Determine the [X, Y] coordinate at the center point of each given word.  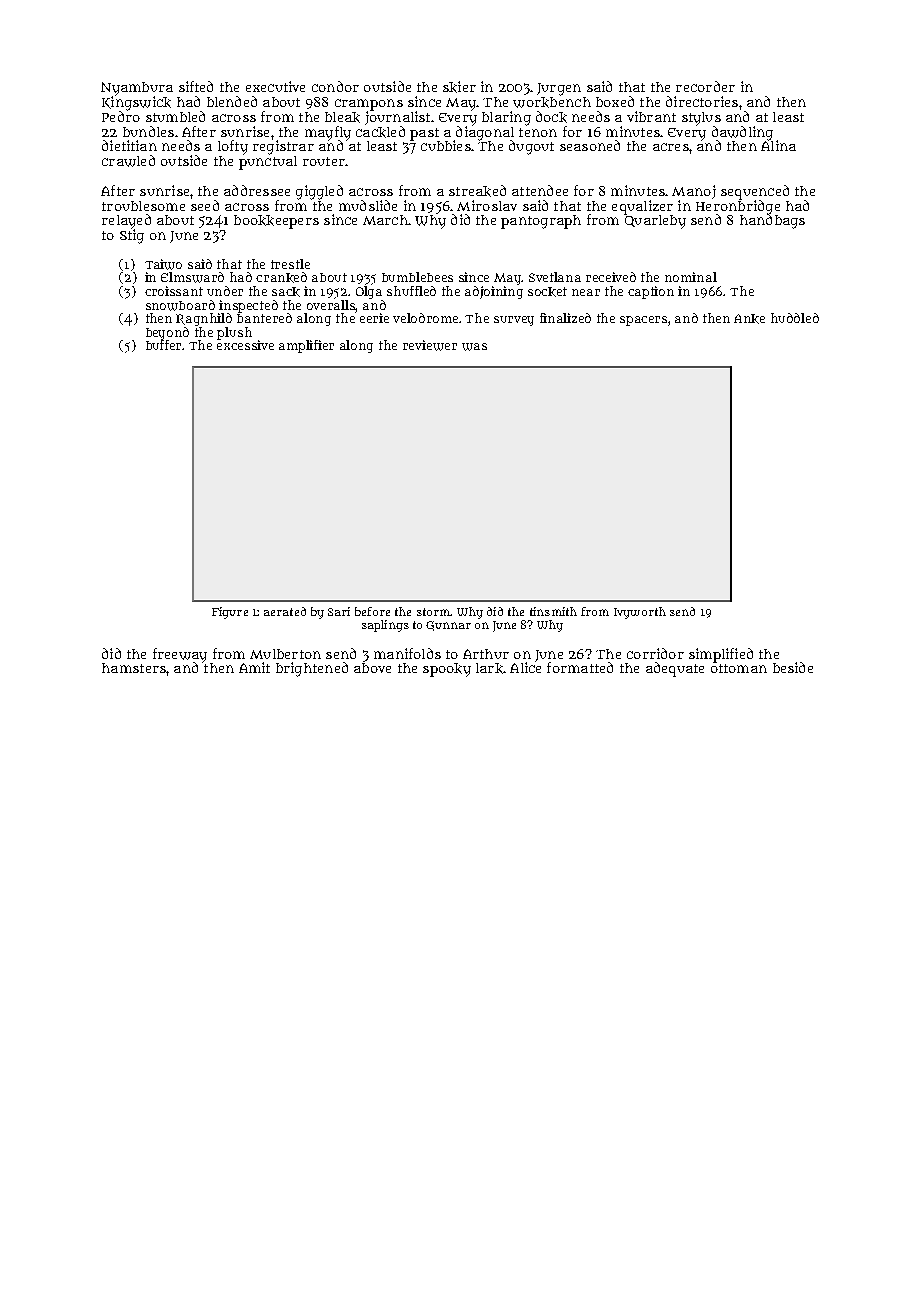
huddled [795, 318]
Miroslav [487, 205]
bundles [148, 131]
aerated [285, 611]
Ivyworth [640, 613]
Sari [339, 611]
